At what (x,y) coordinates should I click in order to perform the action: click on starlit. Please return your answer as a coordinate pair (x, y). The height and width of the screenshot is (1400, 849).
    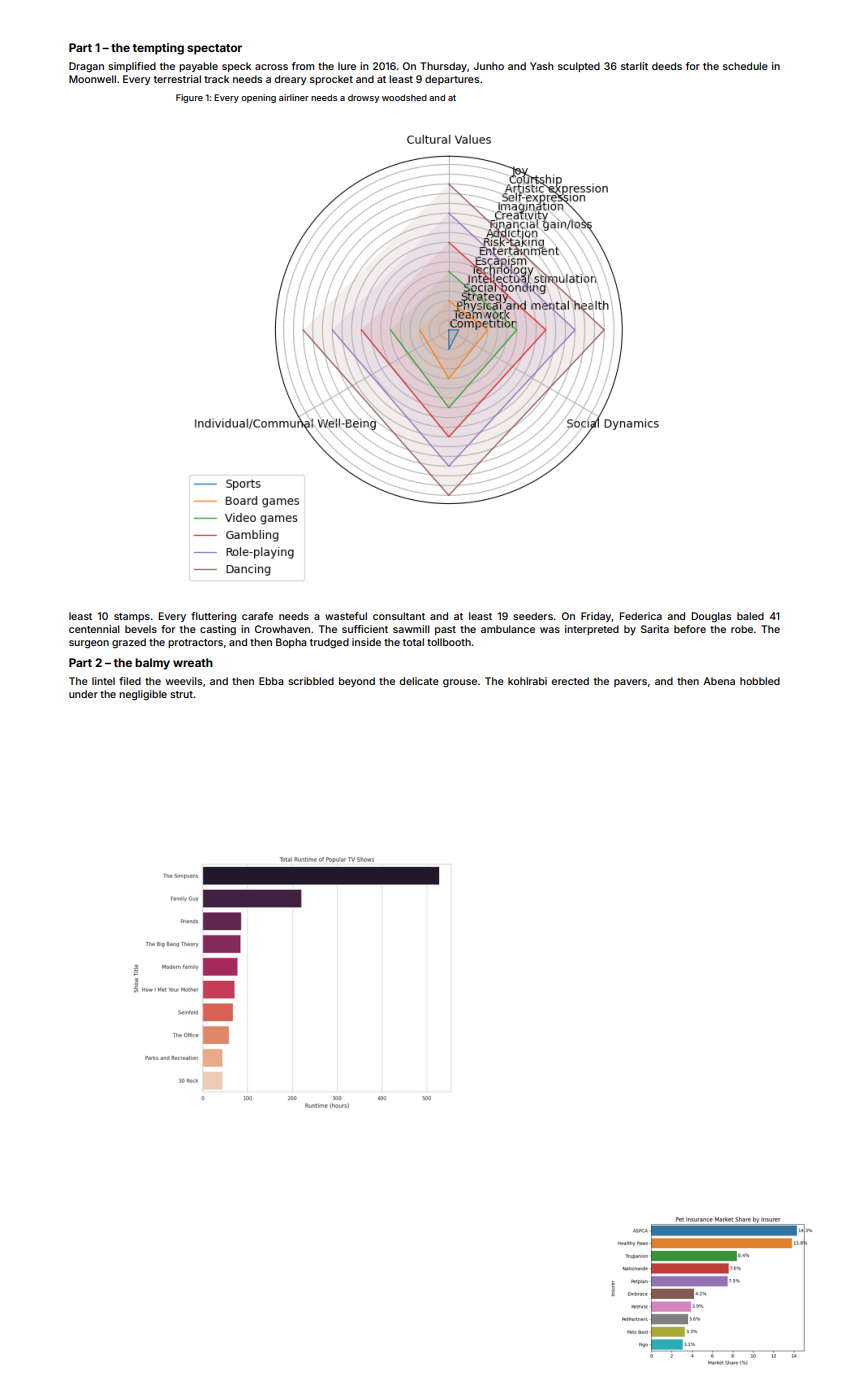
    Looking at the image, I should click on (634, 66).
